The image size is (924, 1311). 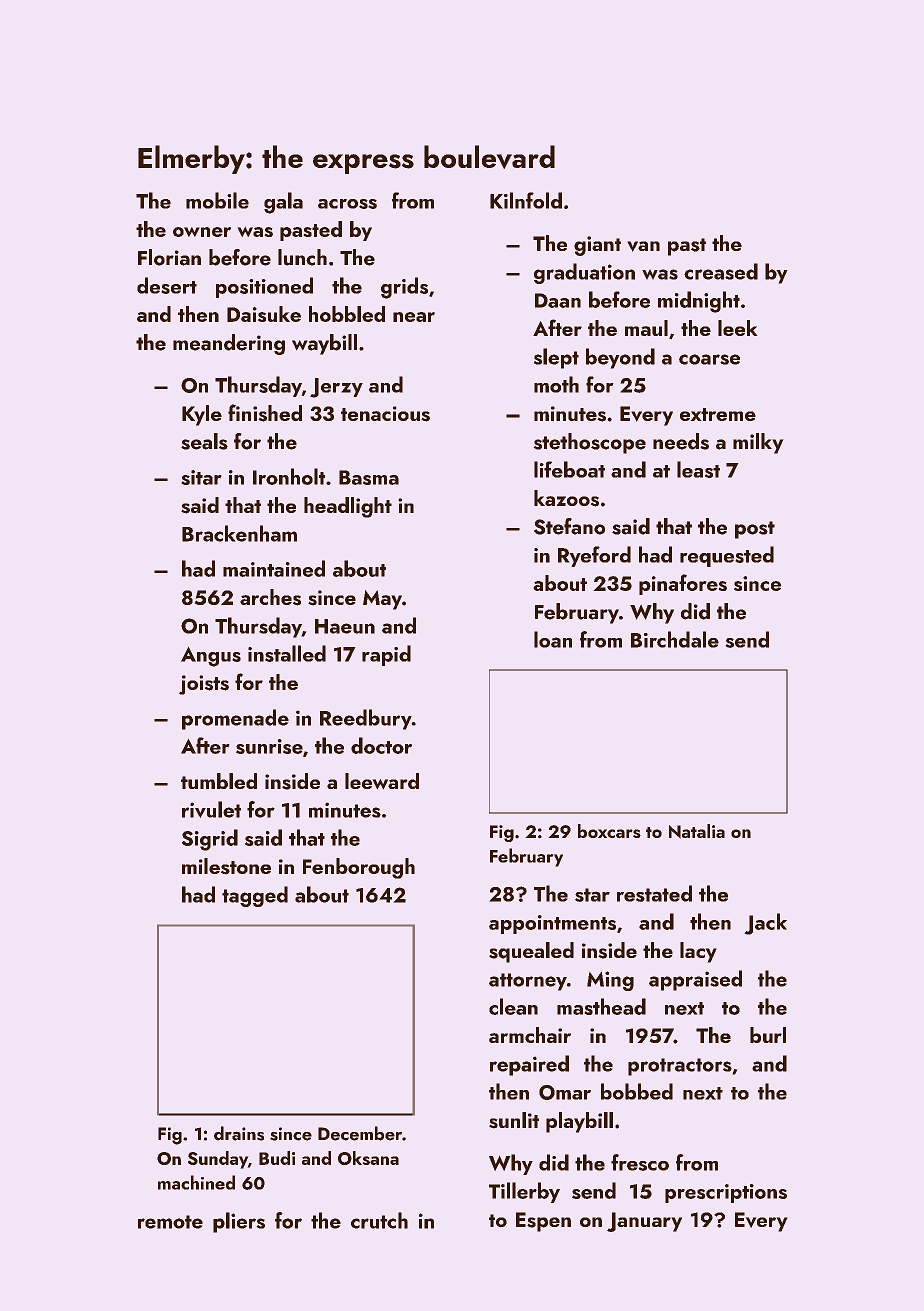 I want to click on creased, so click(x=721, y=271).
